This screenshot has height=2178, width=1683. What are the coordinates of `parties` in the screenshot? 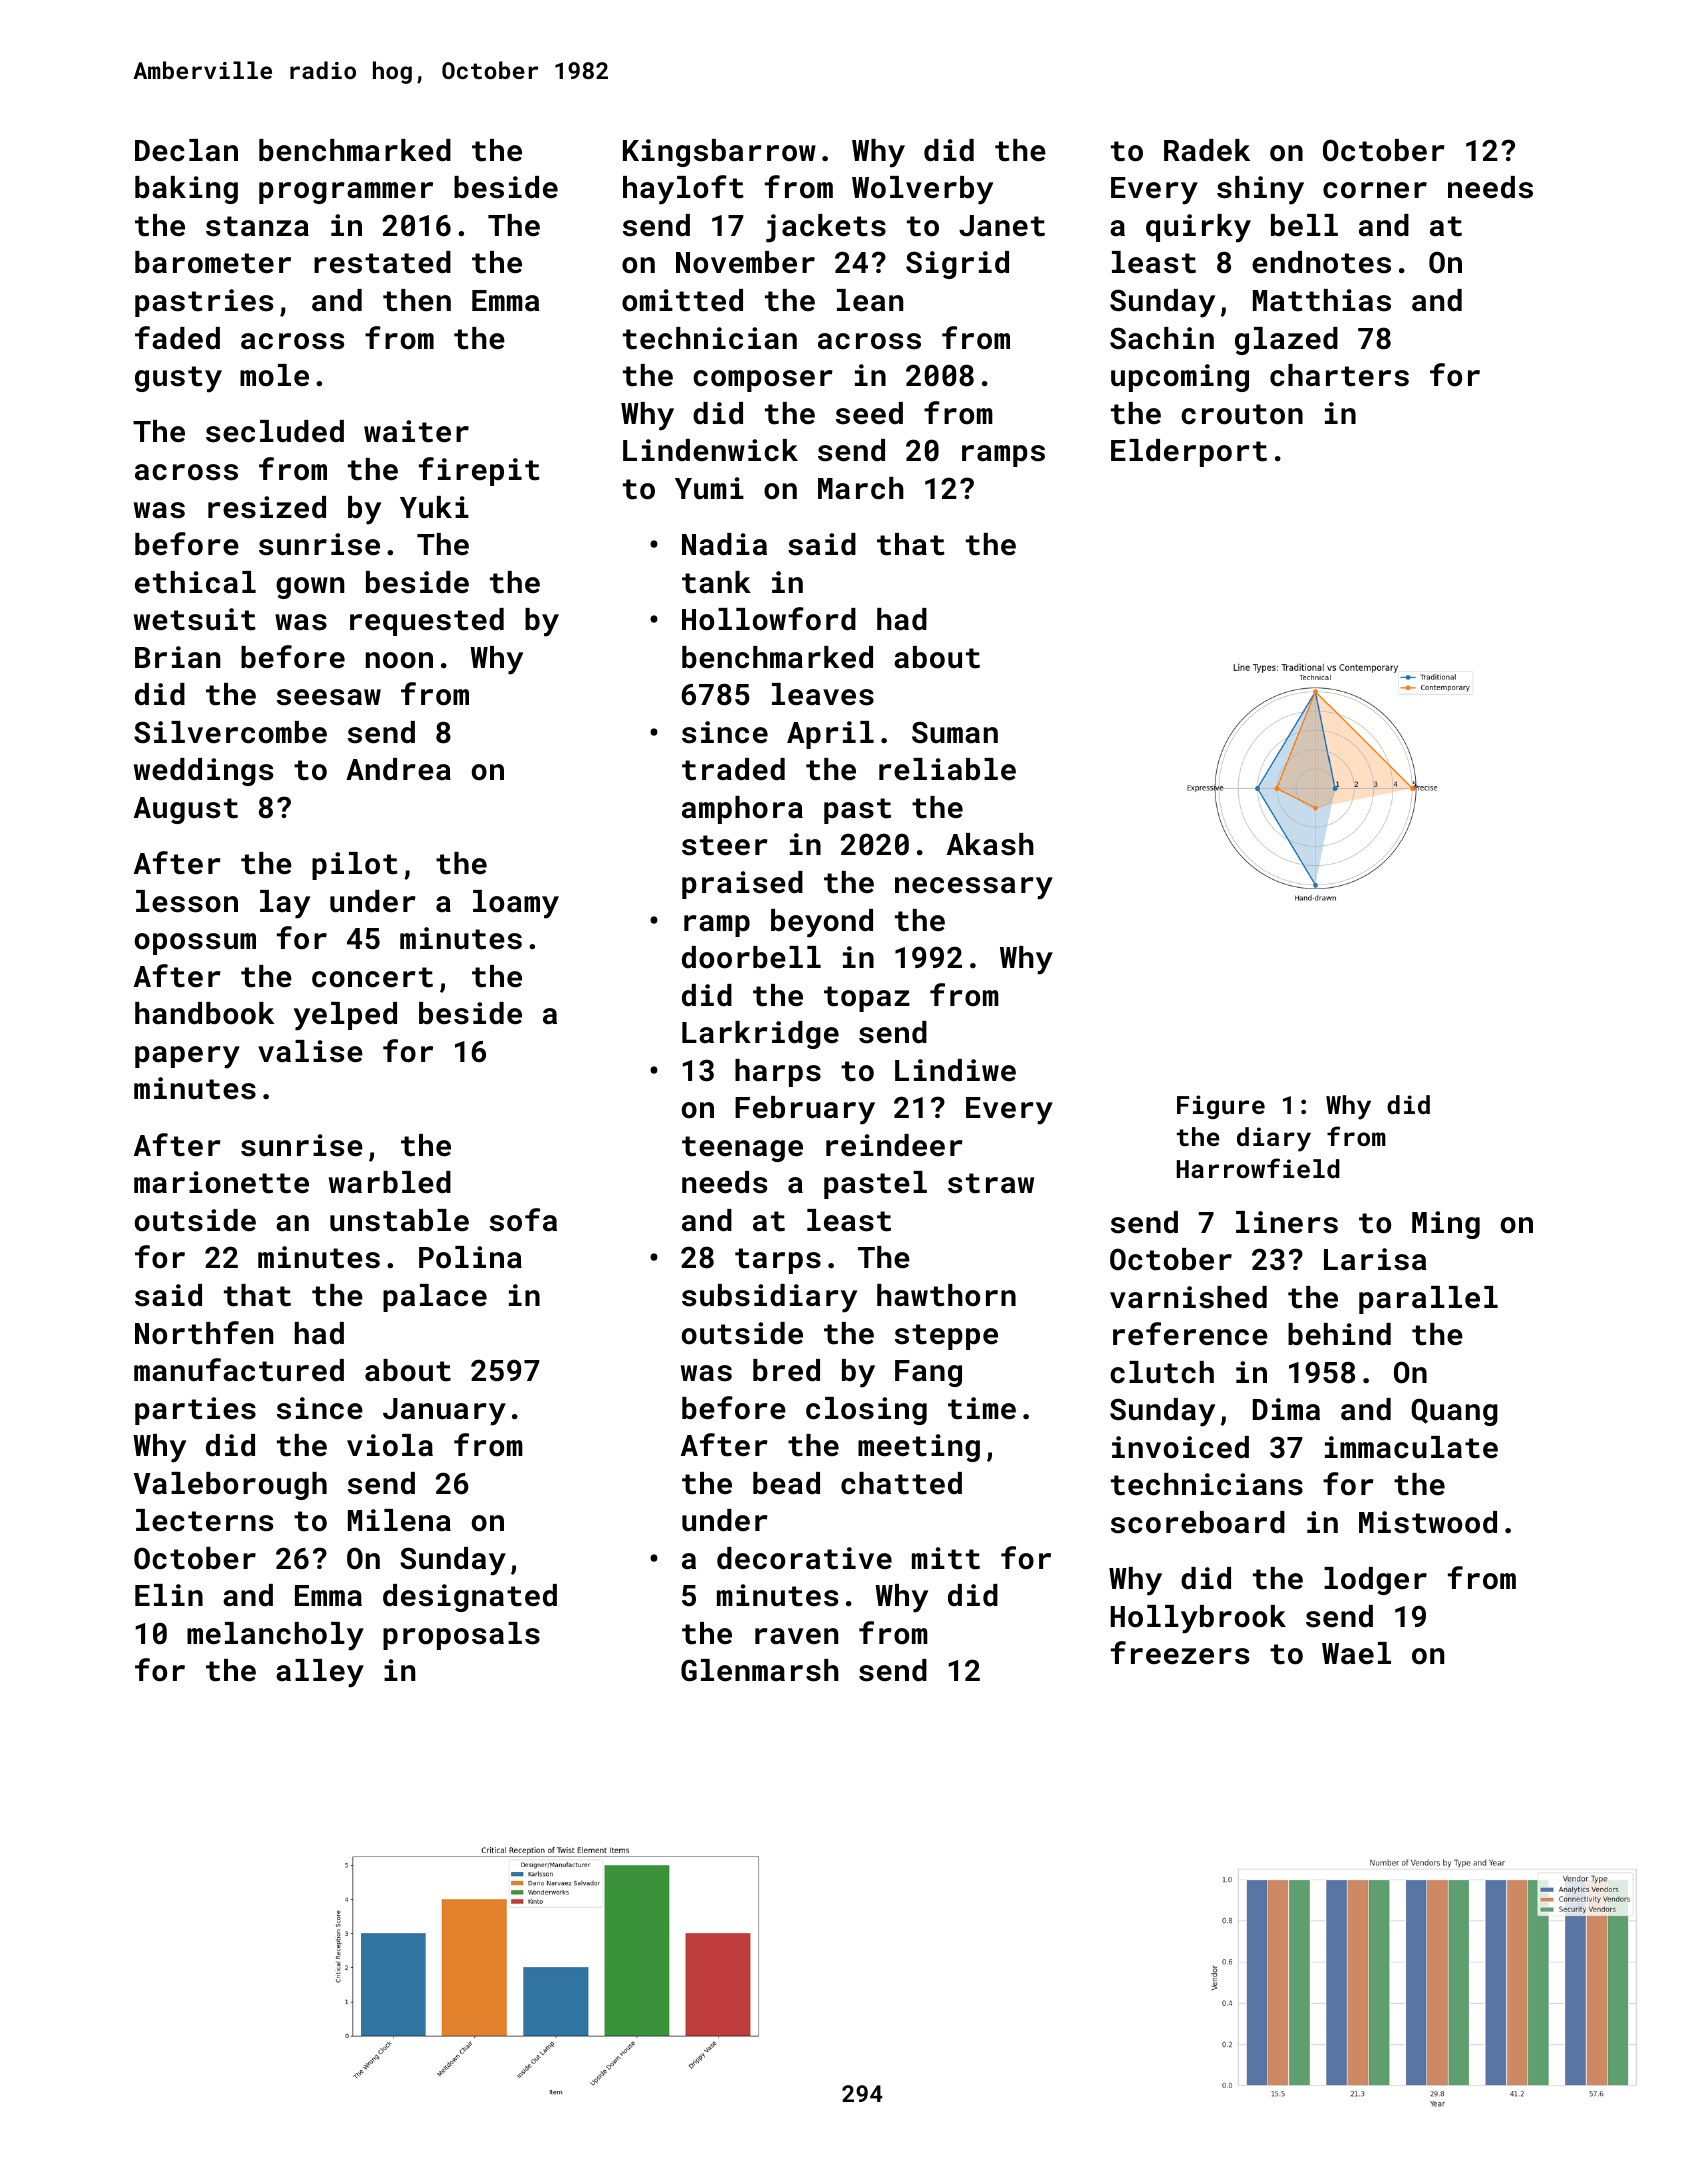 It's located at (195, 1411).
